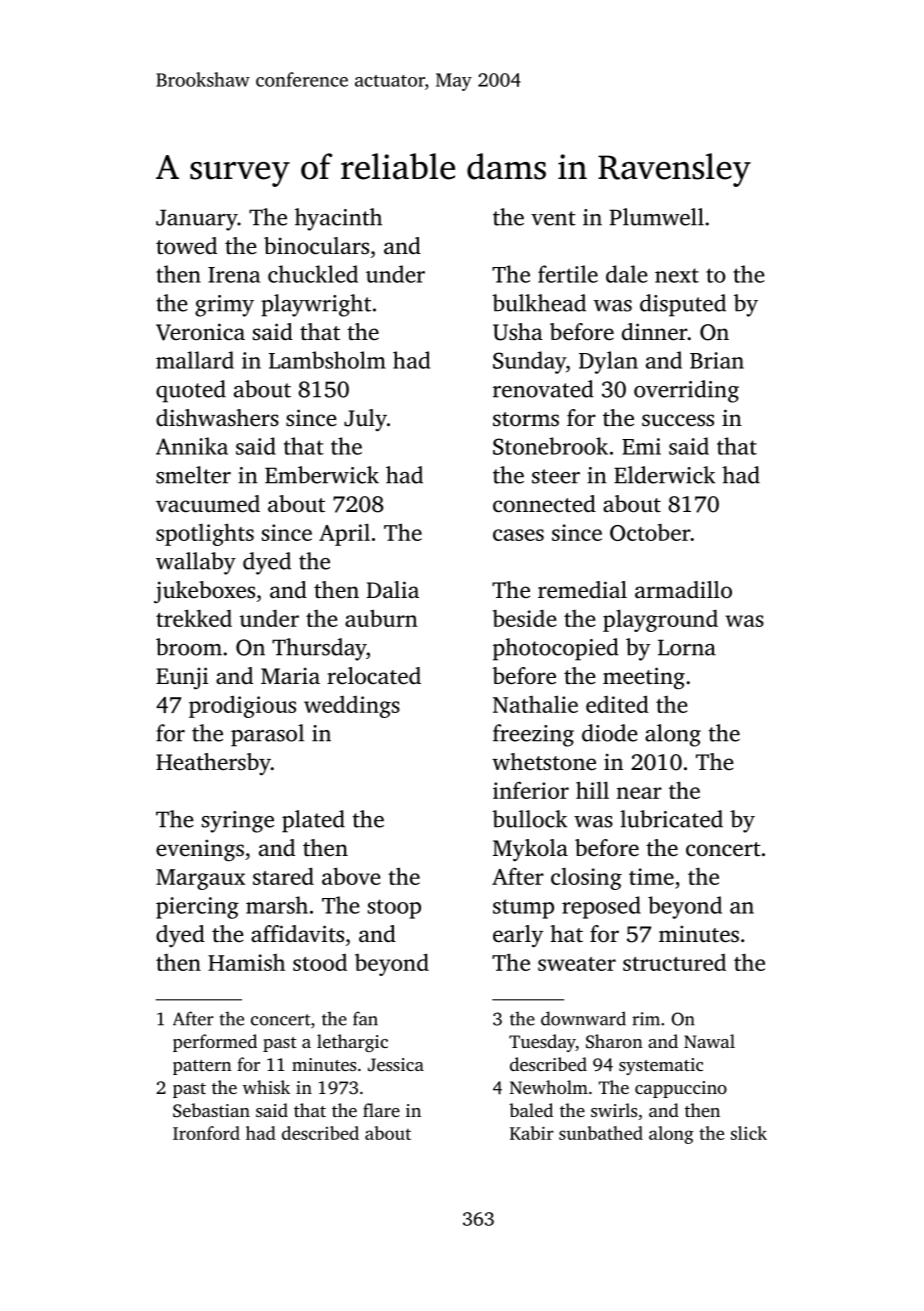 The width and height of the image is (924, 1311). What do you see at coordinates (224, 306) in the image?
I see `grimy` at bounding box center [224, 306].
